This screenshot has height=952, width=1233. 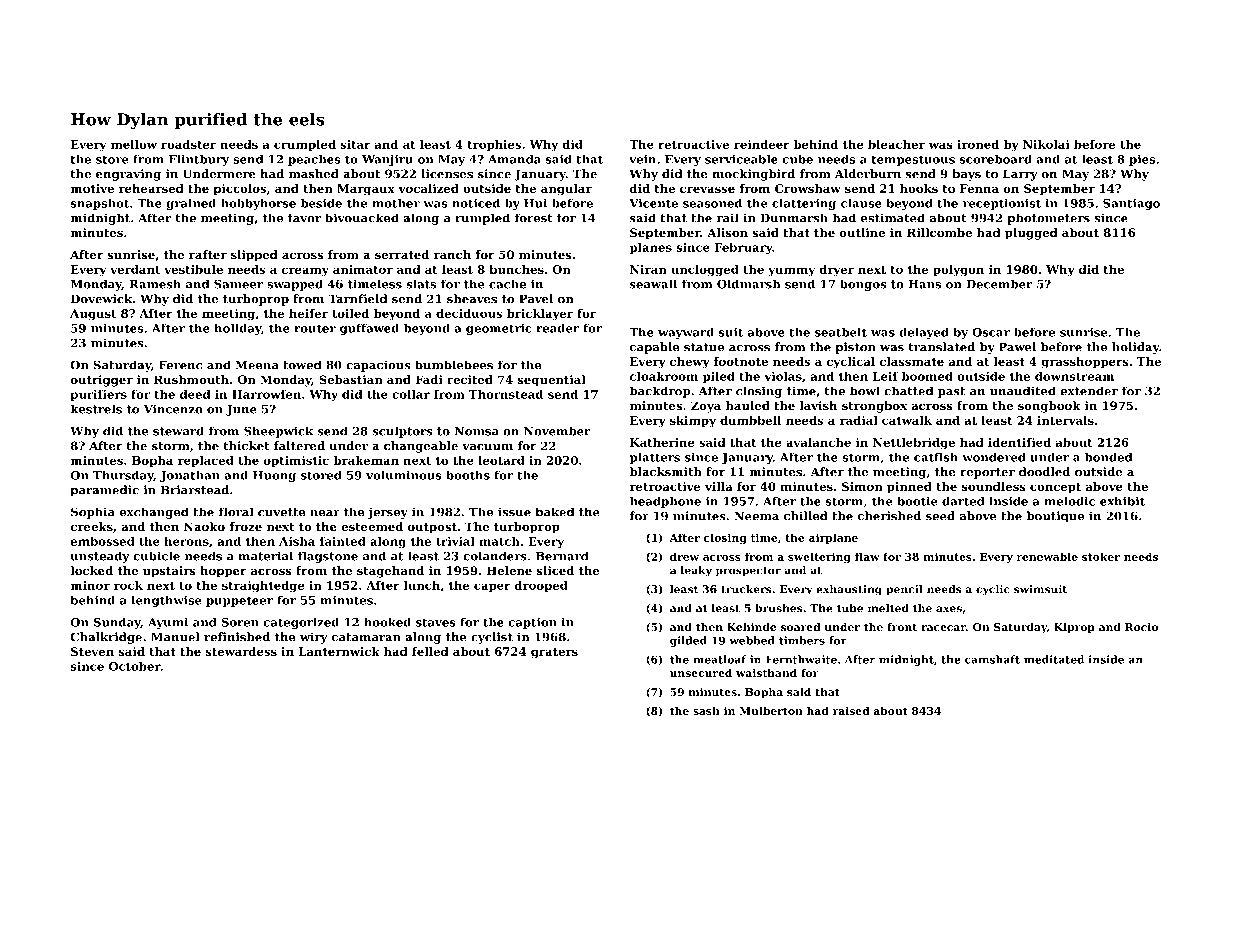 I want to click on Sophia, so click(x=93, y=513).
